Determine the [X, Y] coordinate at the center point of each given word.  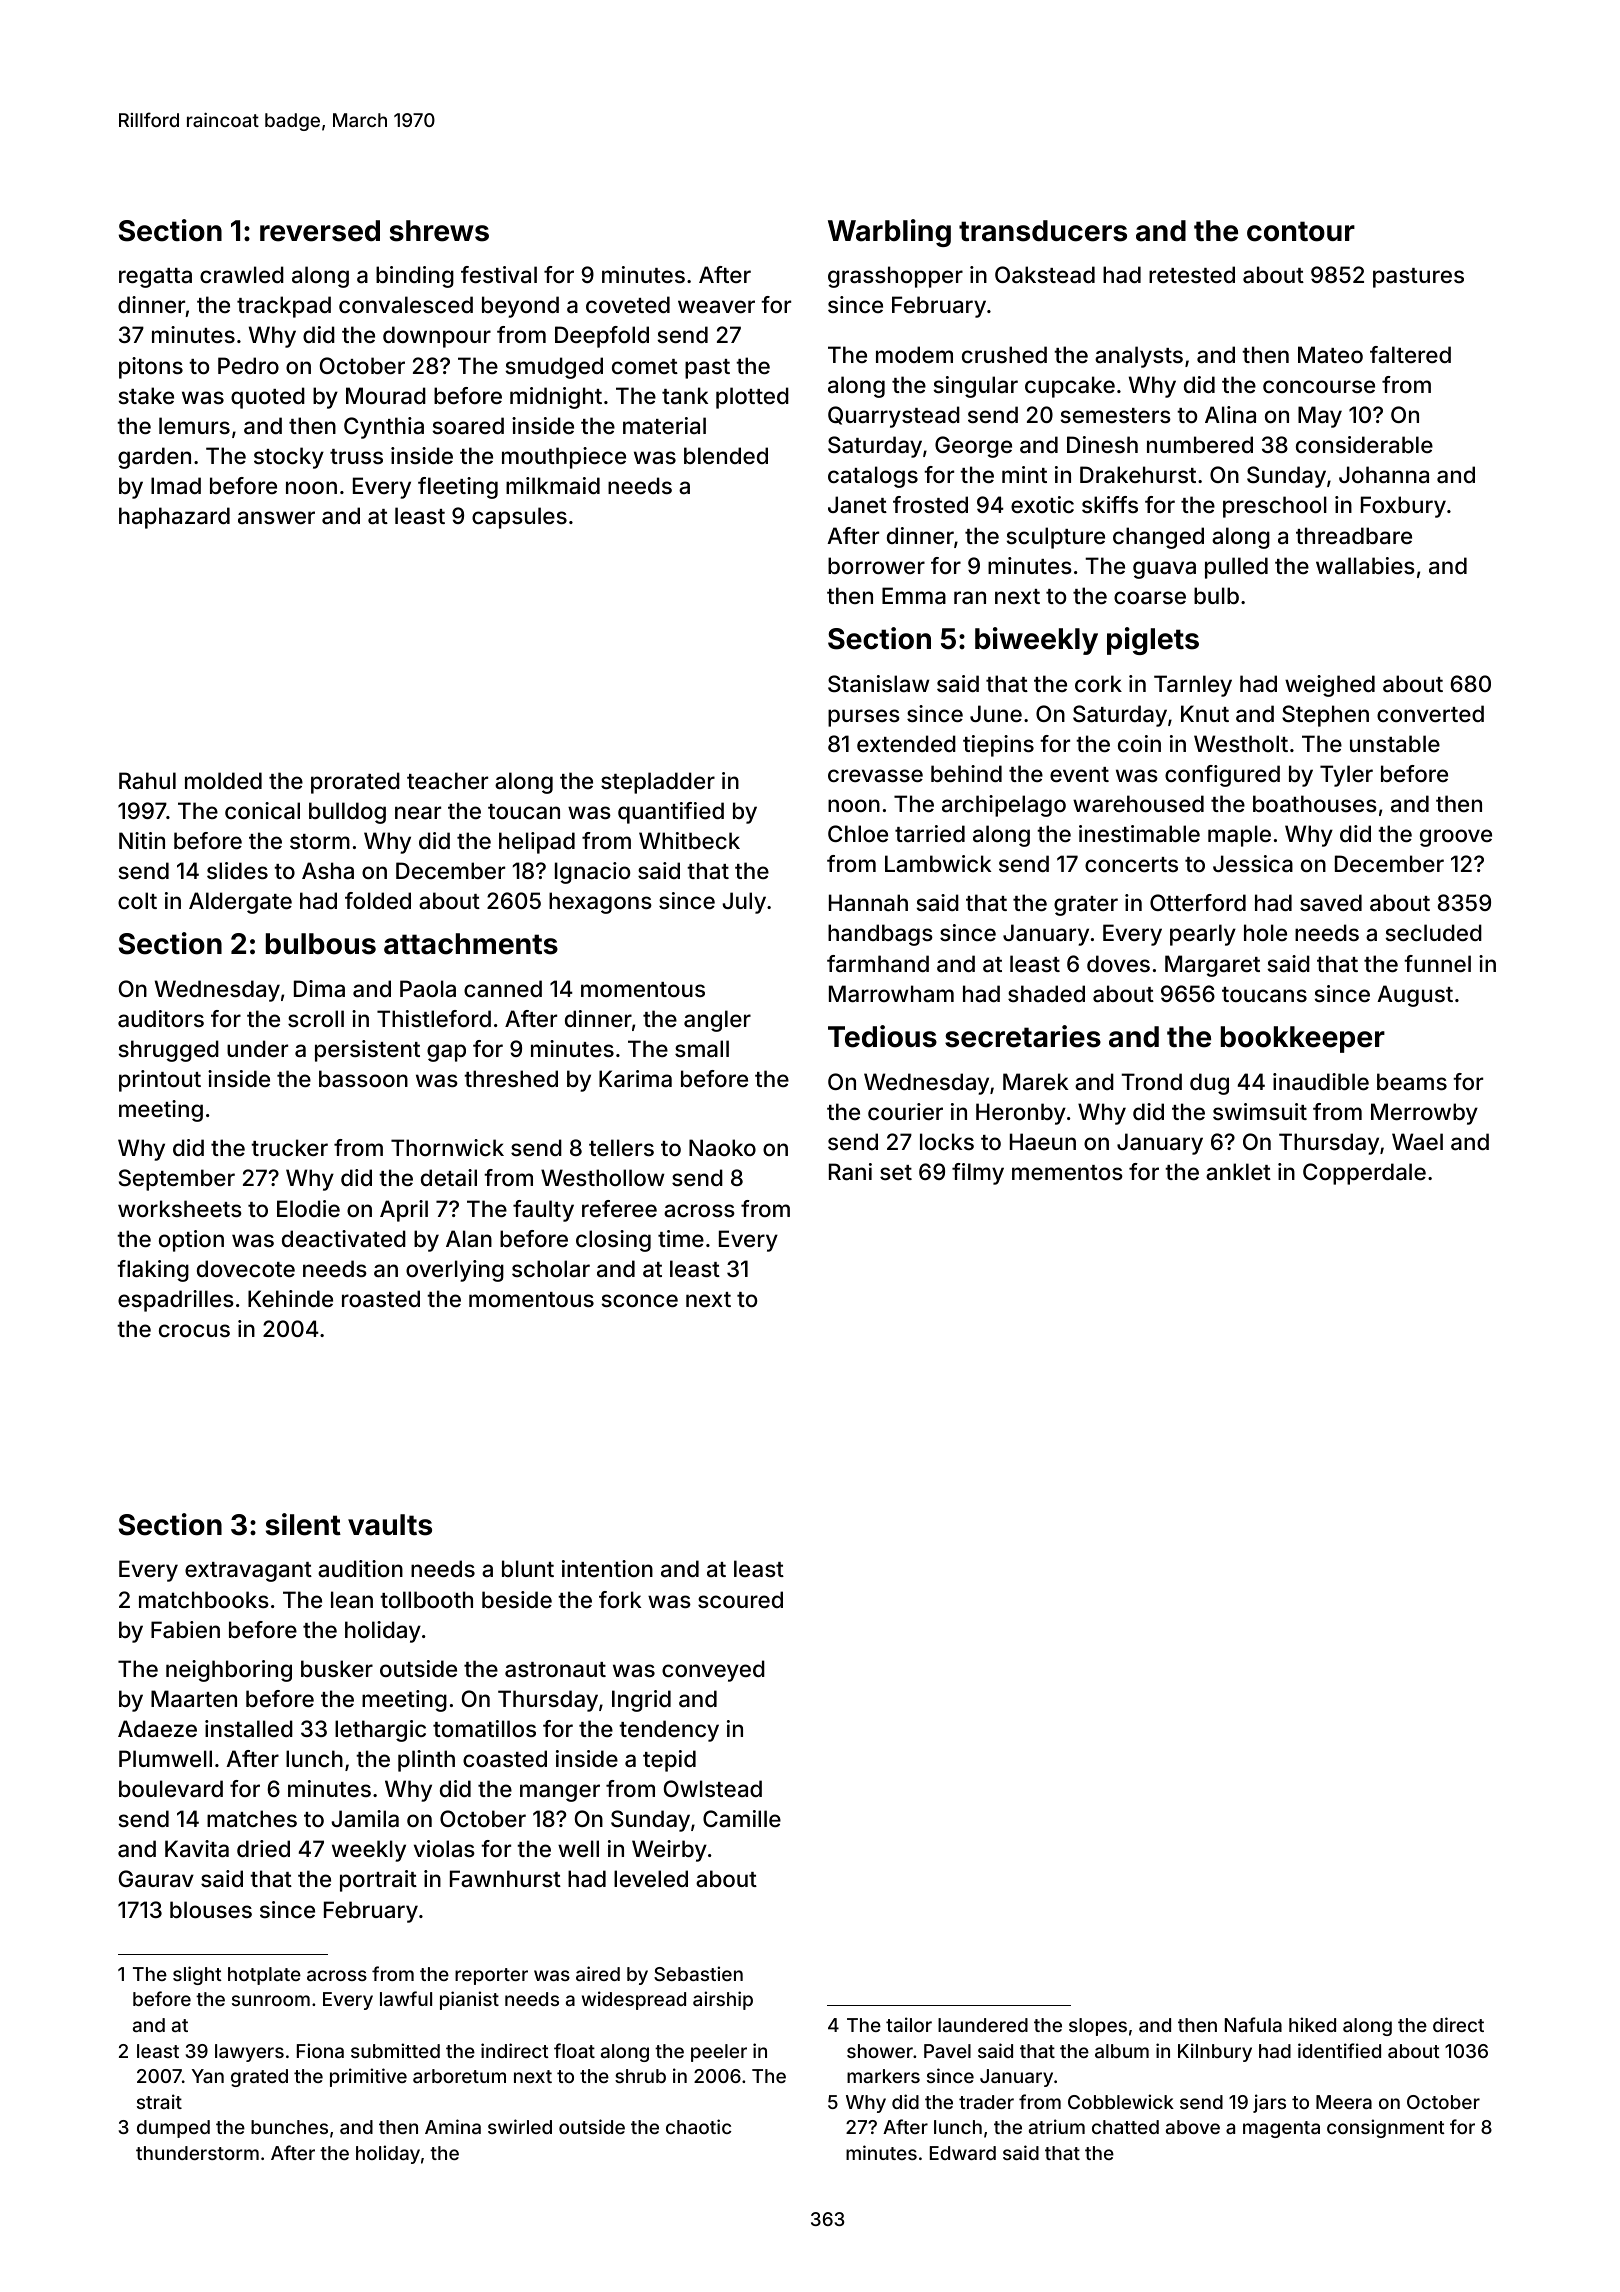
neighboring [229, 1671]
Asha [328, 871]
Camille [742, 1819]
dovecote [246, 1268]
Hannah [868, 903]
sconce [640, 1300]
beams [1412, 1082]
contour [1301, 231]
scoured [740, 1599]
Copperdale [1364, 1174]
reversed [320, 231]
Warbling [889, 233]
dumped [173, 2129]
